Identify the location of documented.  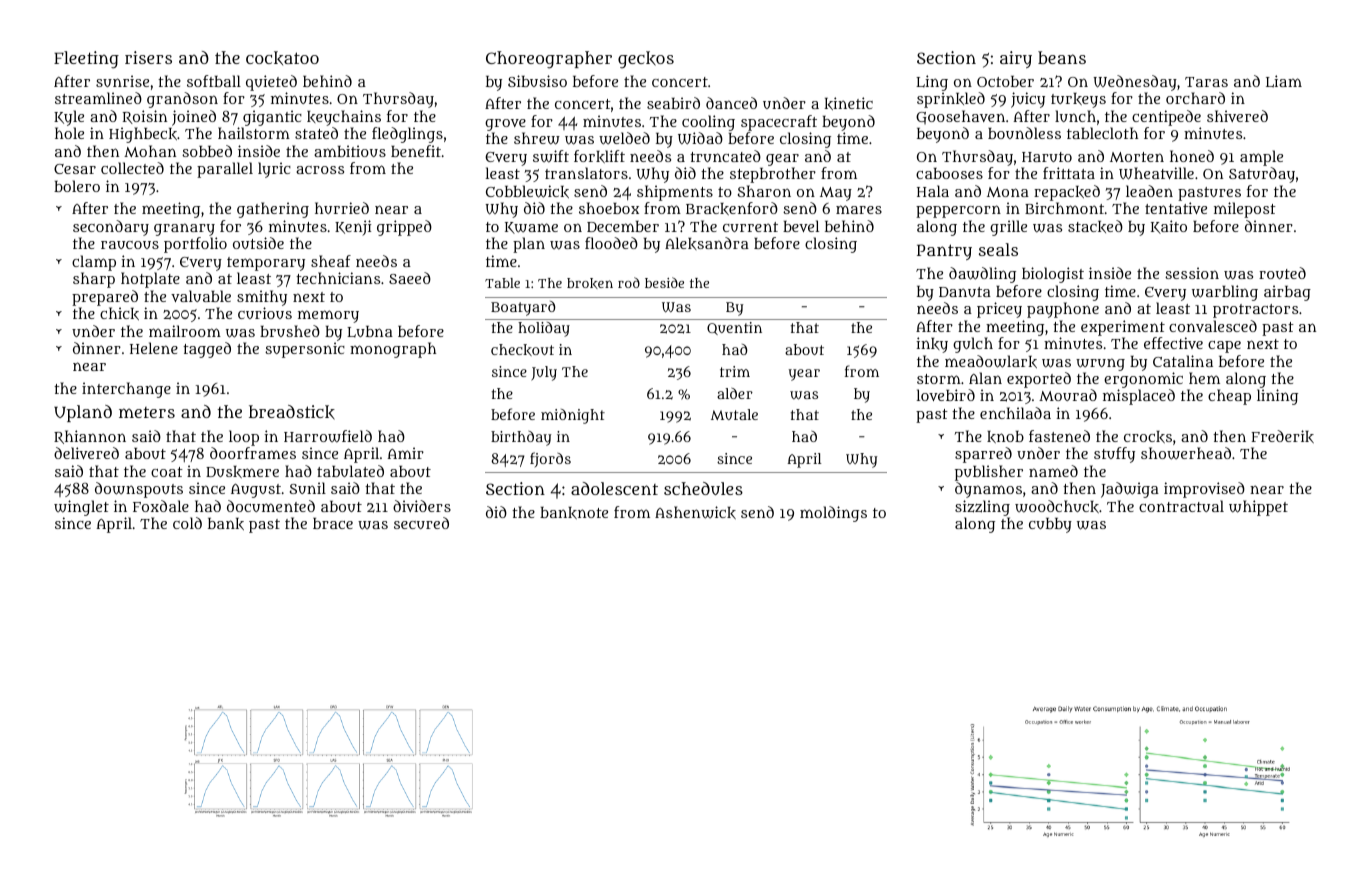
(271, 506).
